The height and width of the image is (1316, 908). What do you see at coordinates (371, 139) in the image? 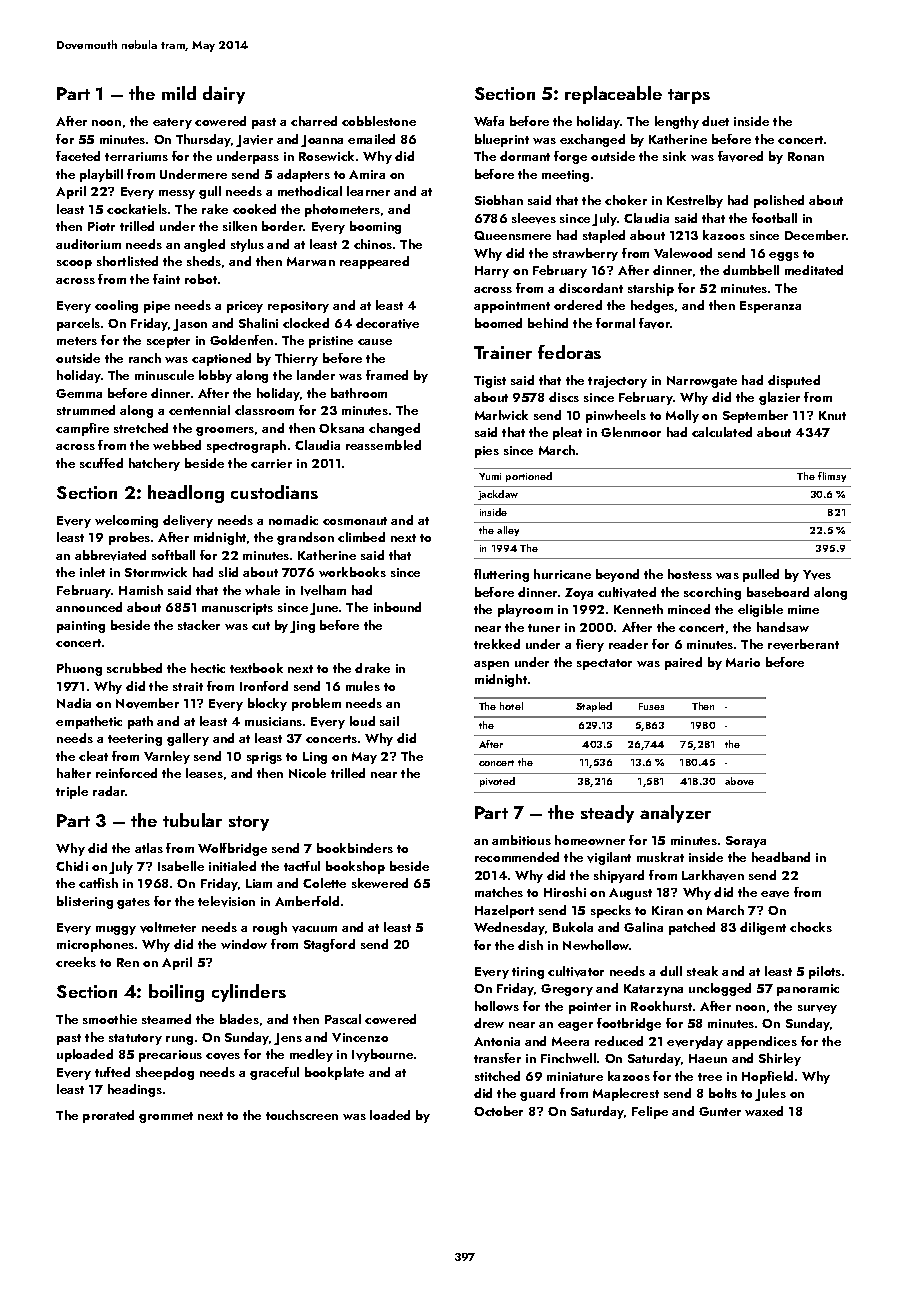
I see `emailed` at bounding box center [371, 139].
